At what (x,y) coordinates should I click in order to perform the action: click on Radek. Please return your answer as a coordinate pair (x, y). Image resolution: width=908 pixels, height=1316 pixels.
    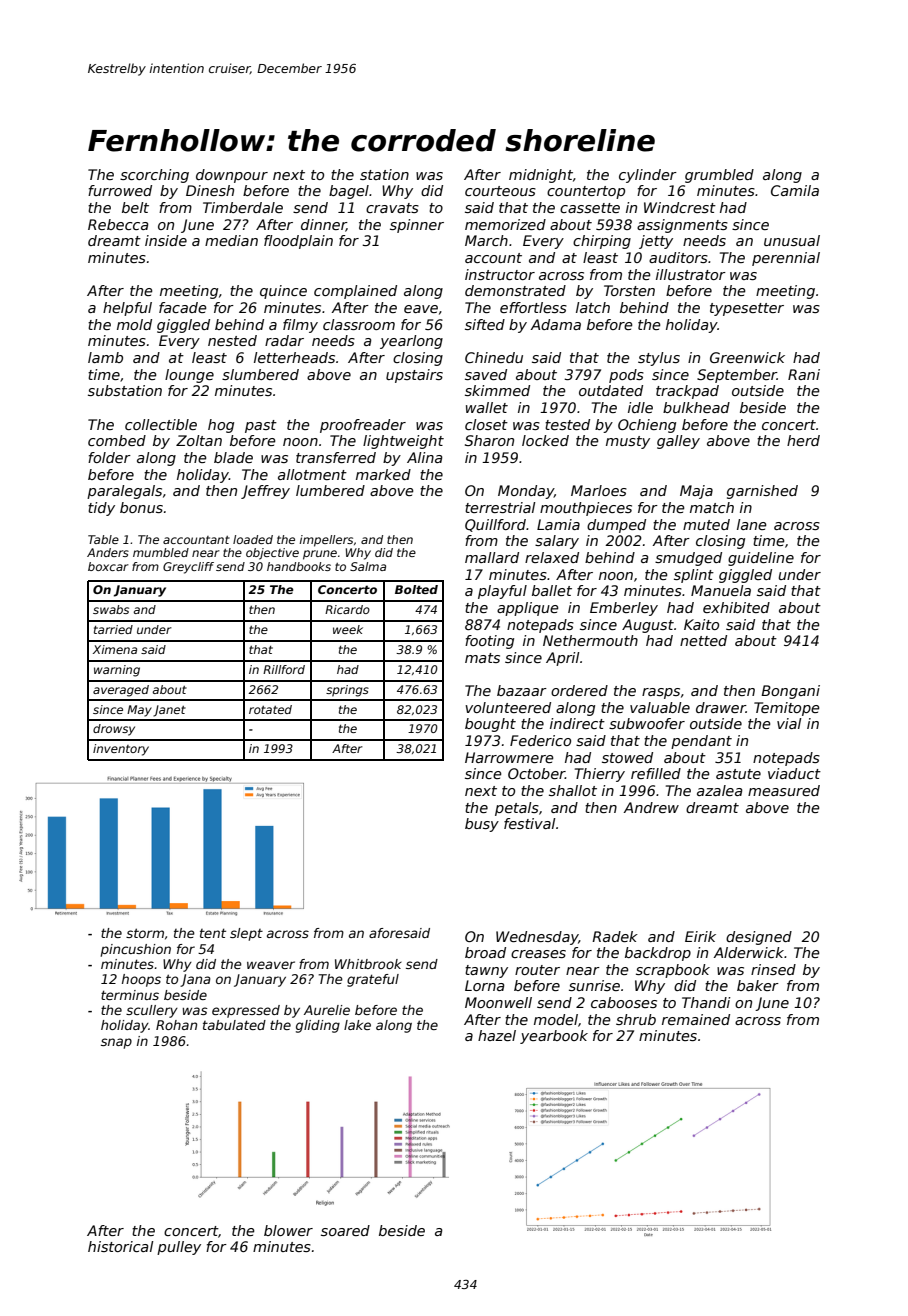
    Looking at the image, I should click on (615, 936).
